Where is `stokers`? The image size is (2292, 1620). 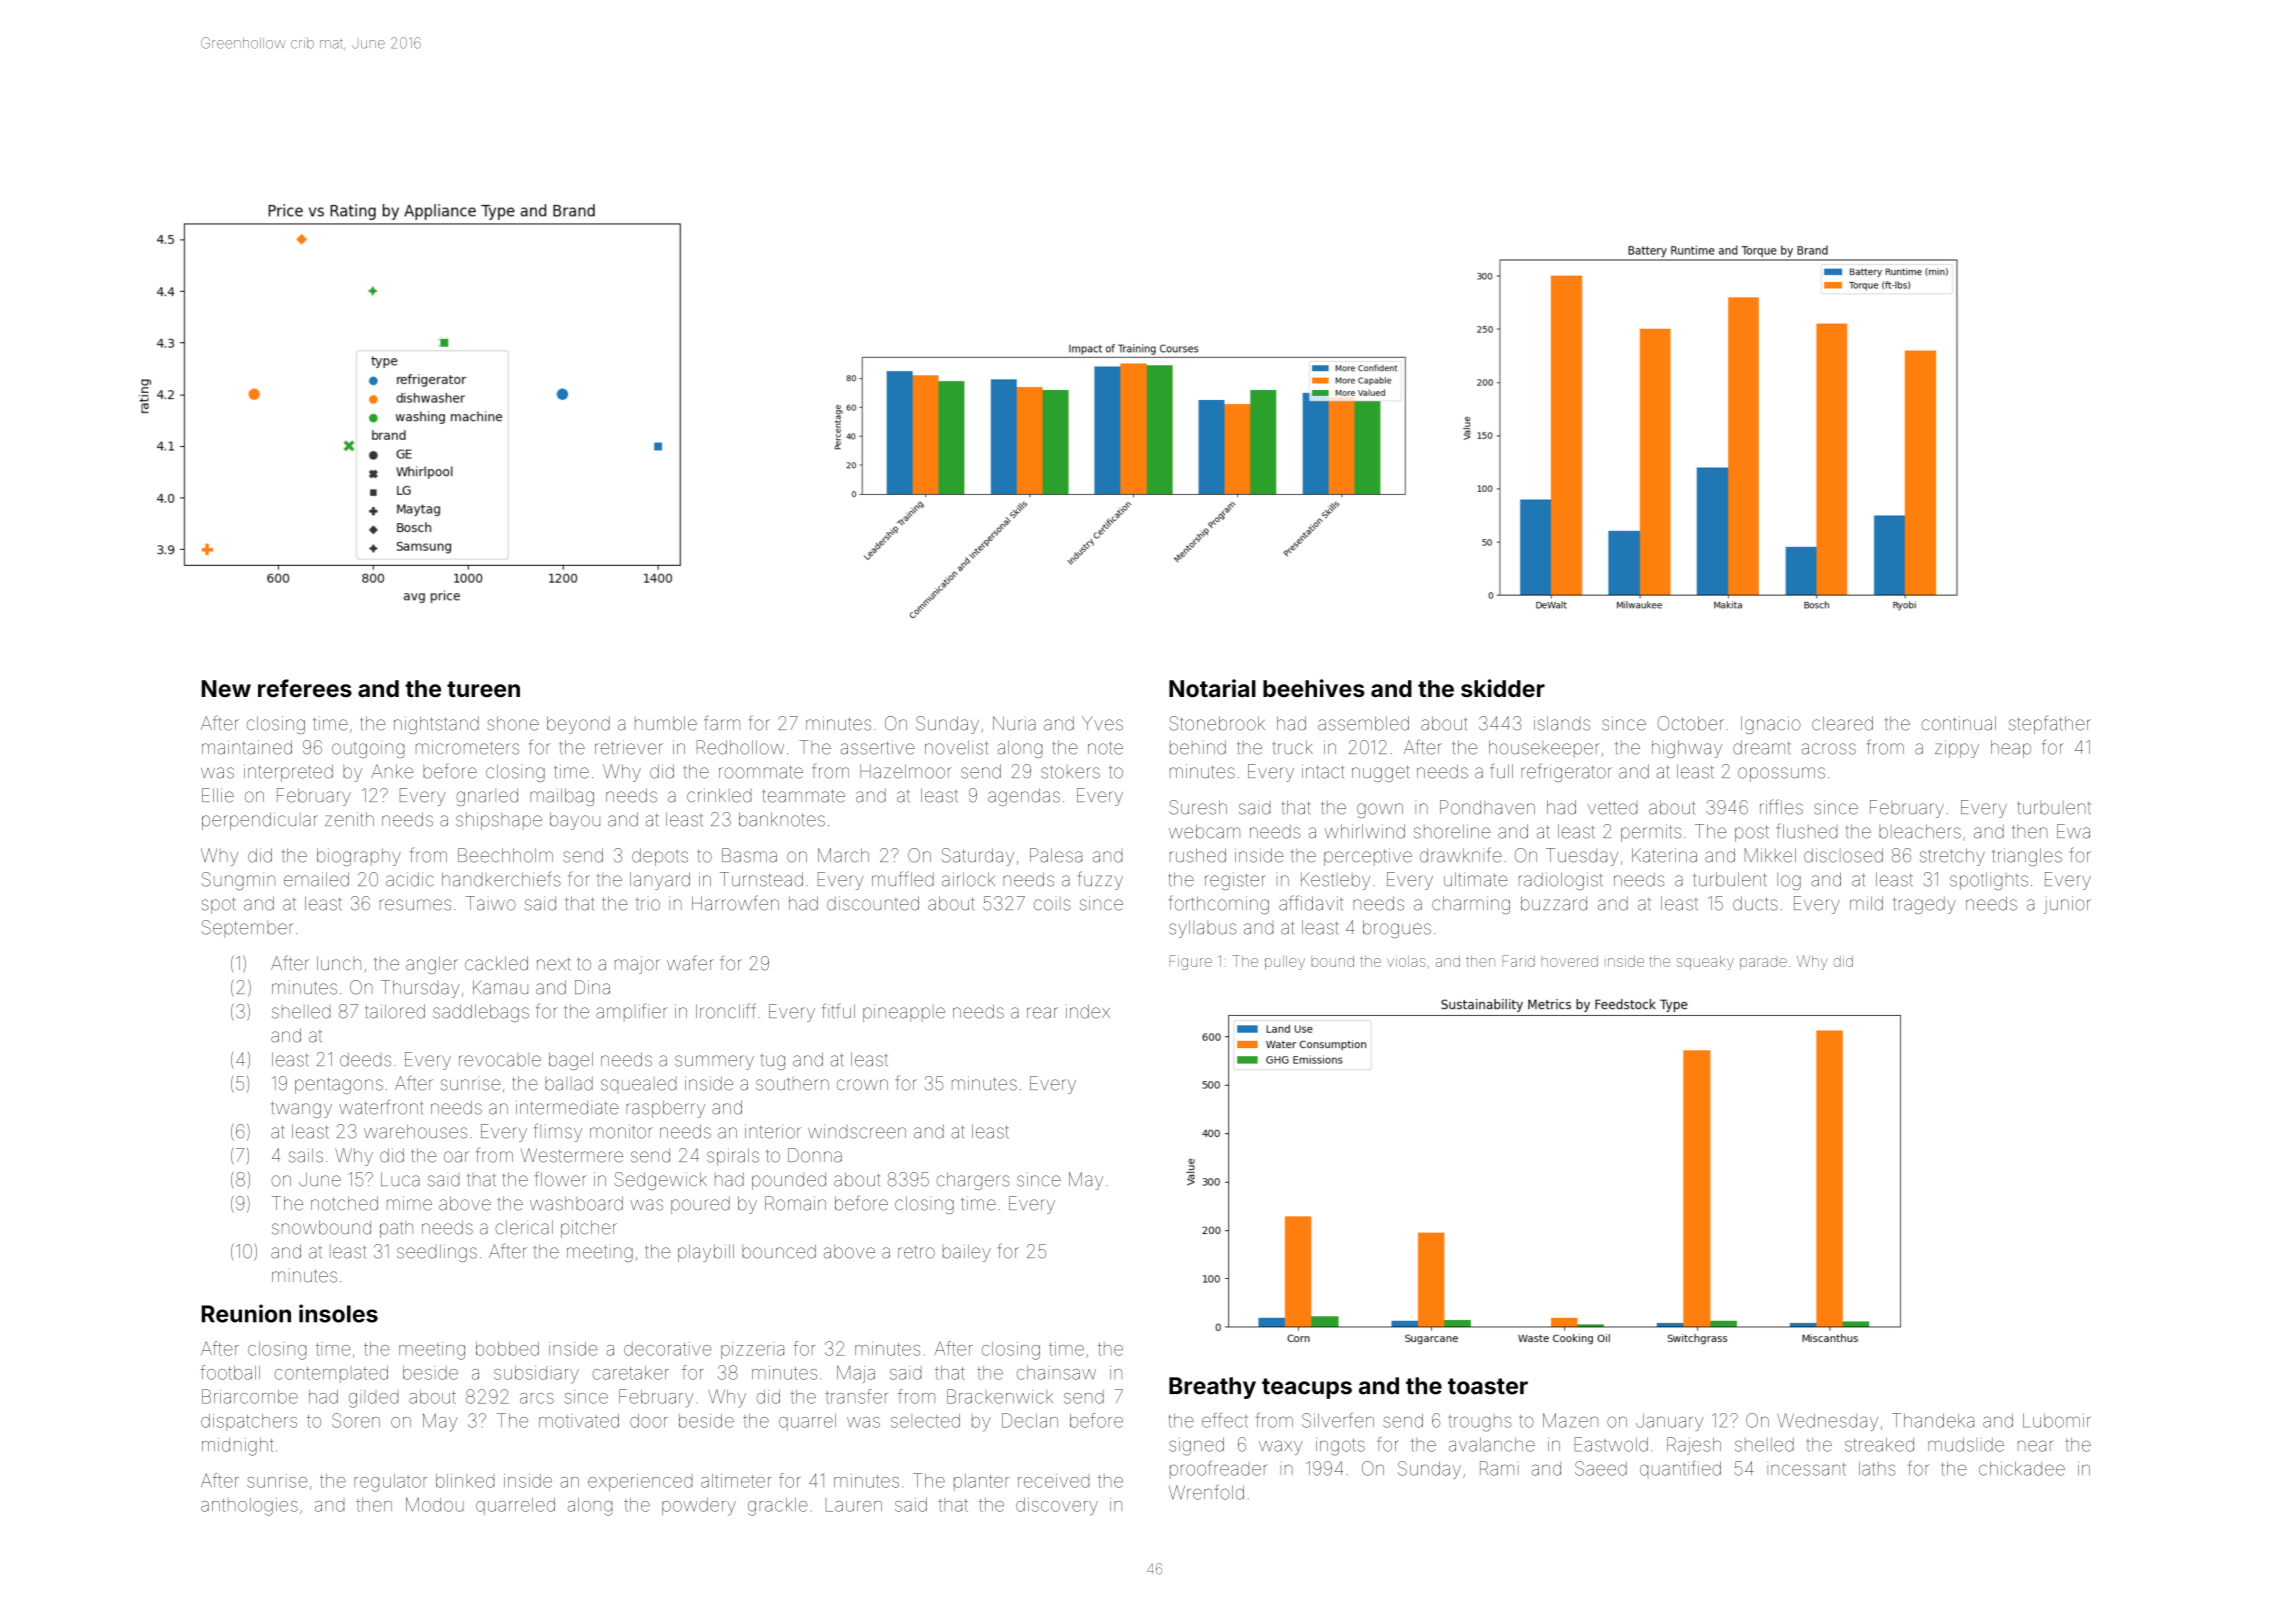
stokers is located at coordinates (1070, 772).
